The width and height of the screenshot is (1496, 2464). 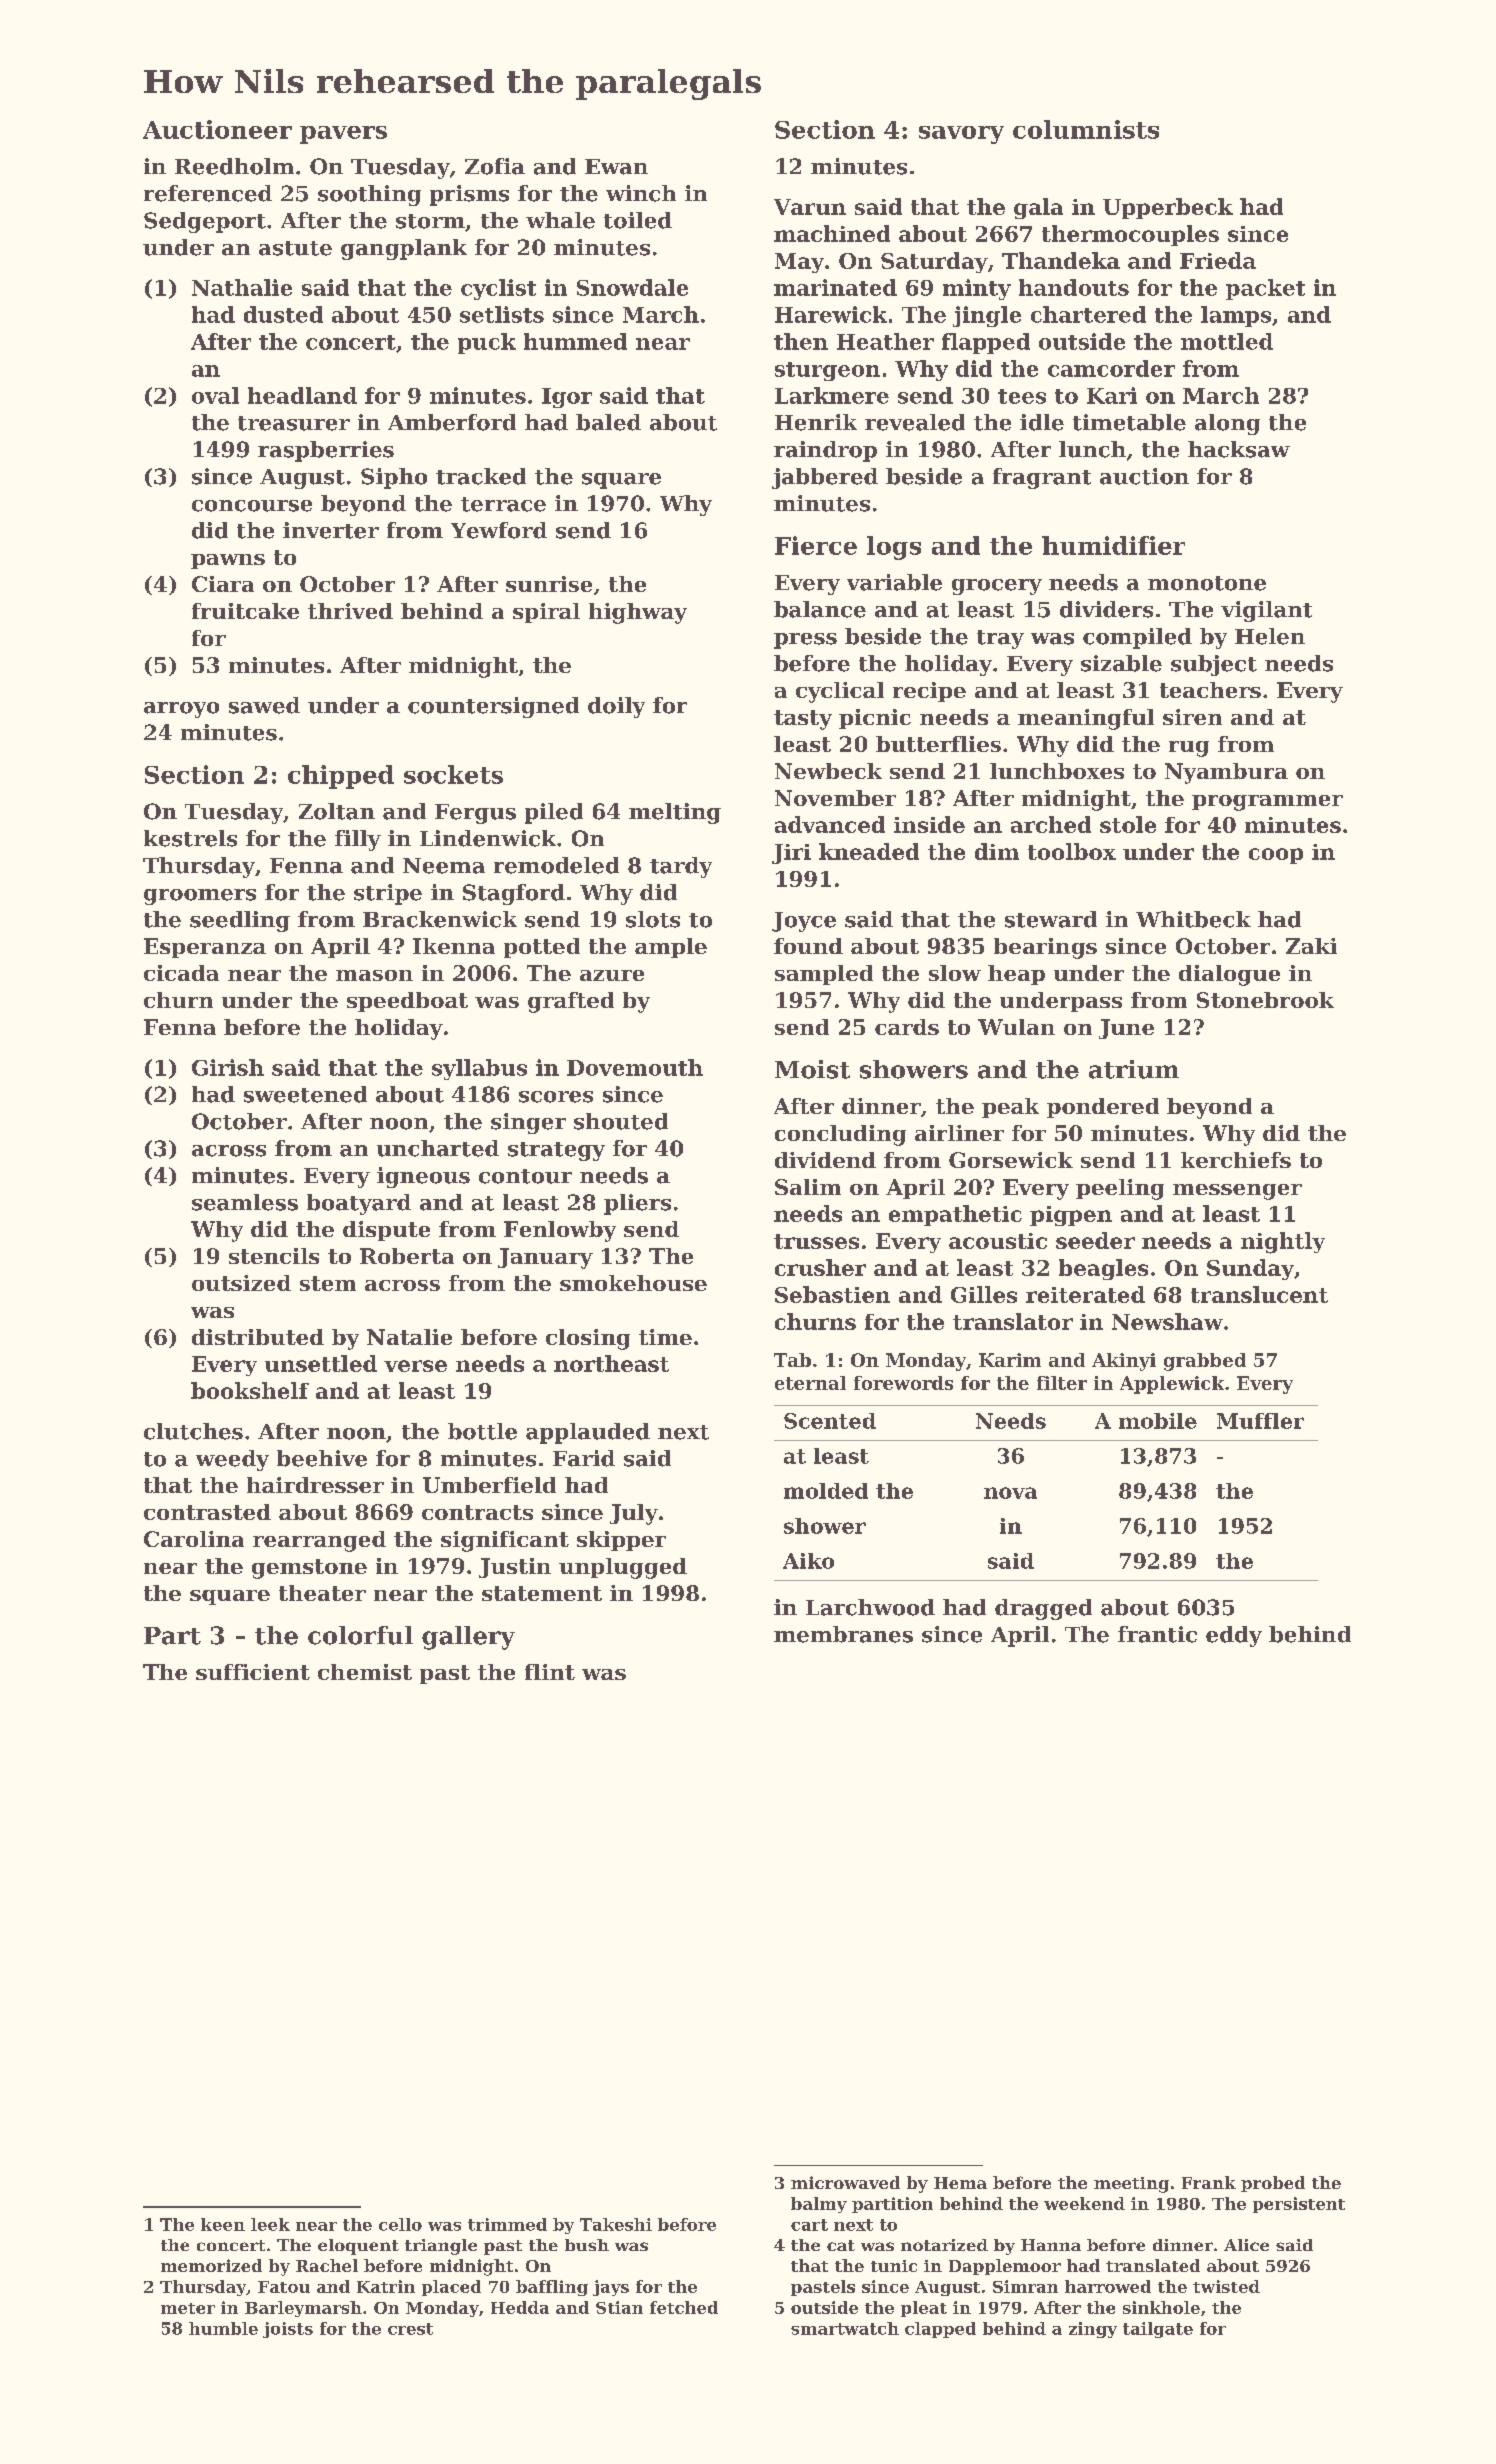 I want to click on translucent, so click(x=1259, y=1294).
